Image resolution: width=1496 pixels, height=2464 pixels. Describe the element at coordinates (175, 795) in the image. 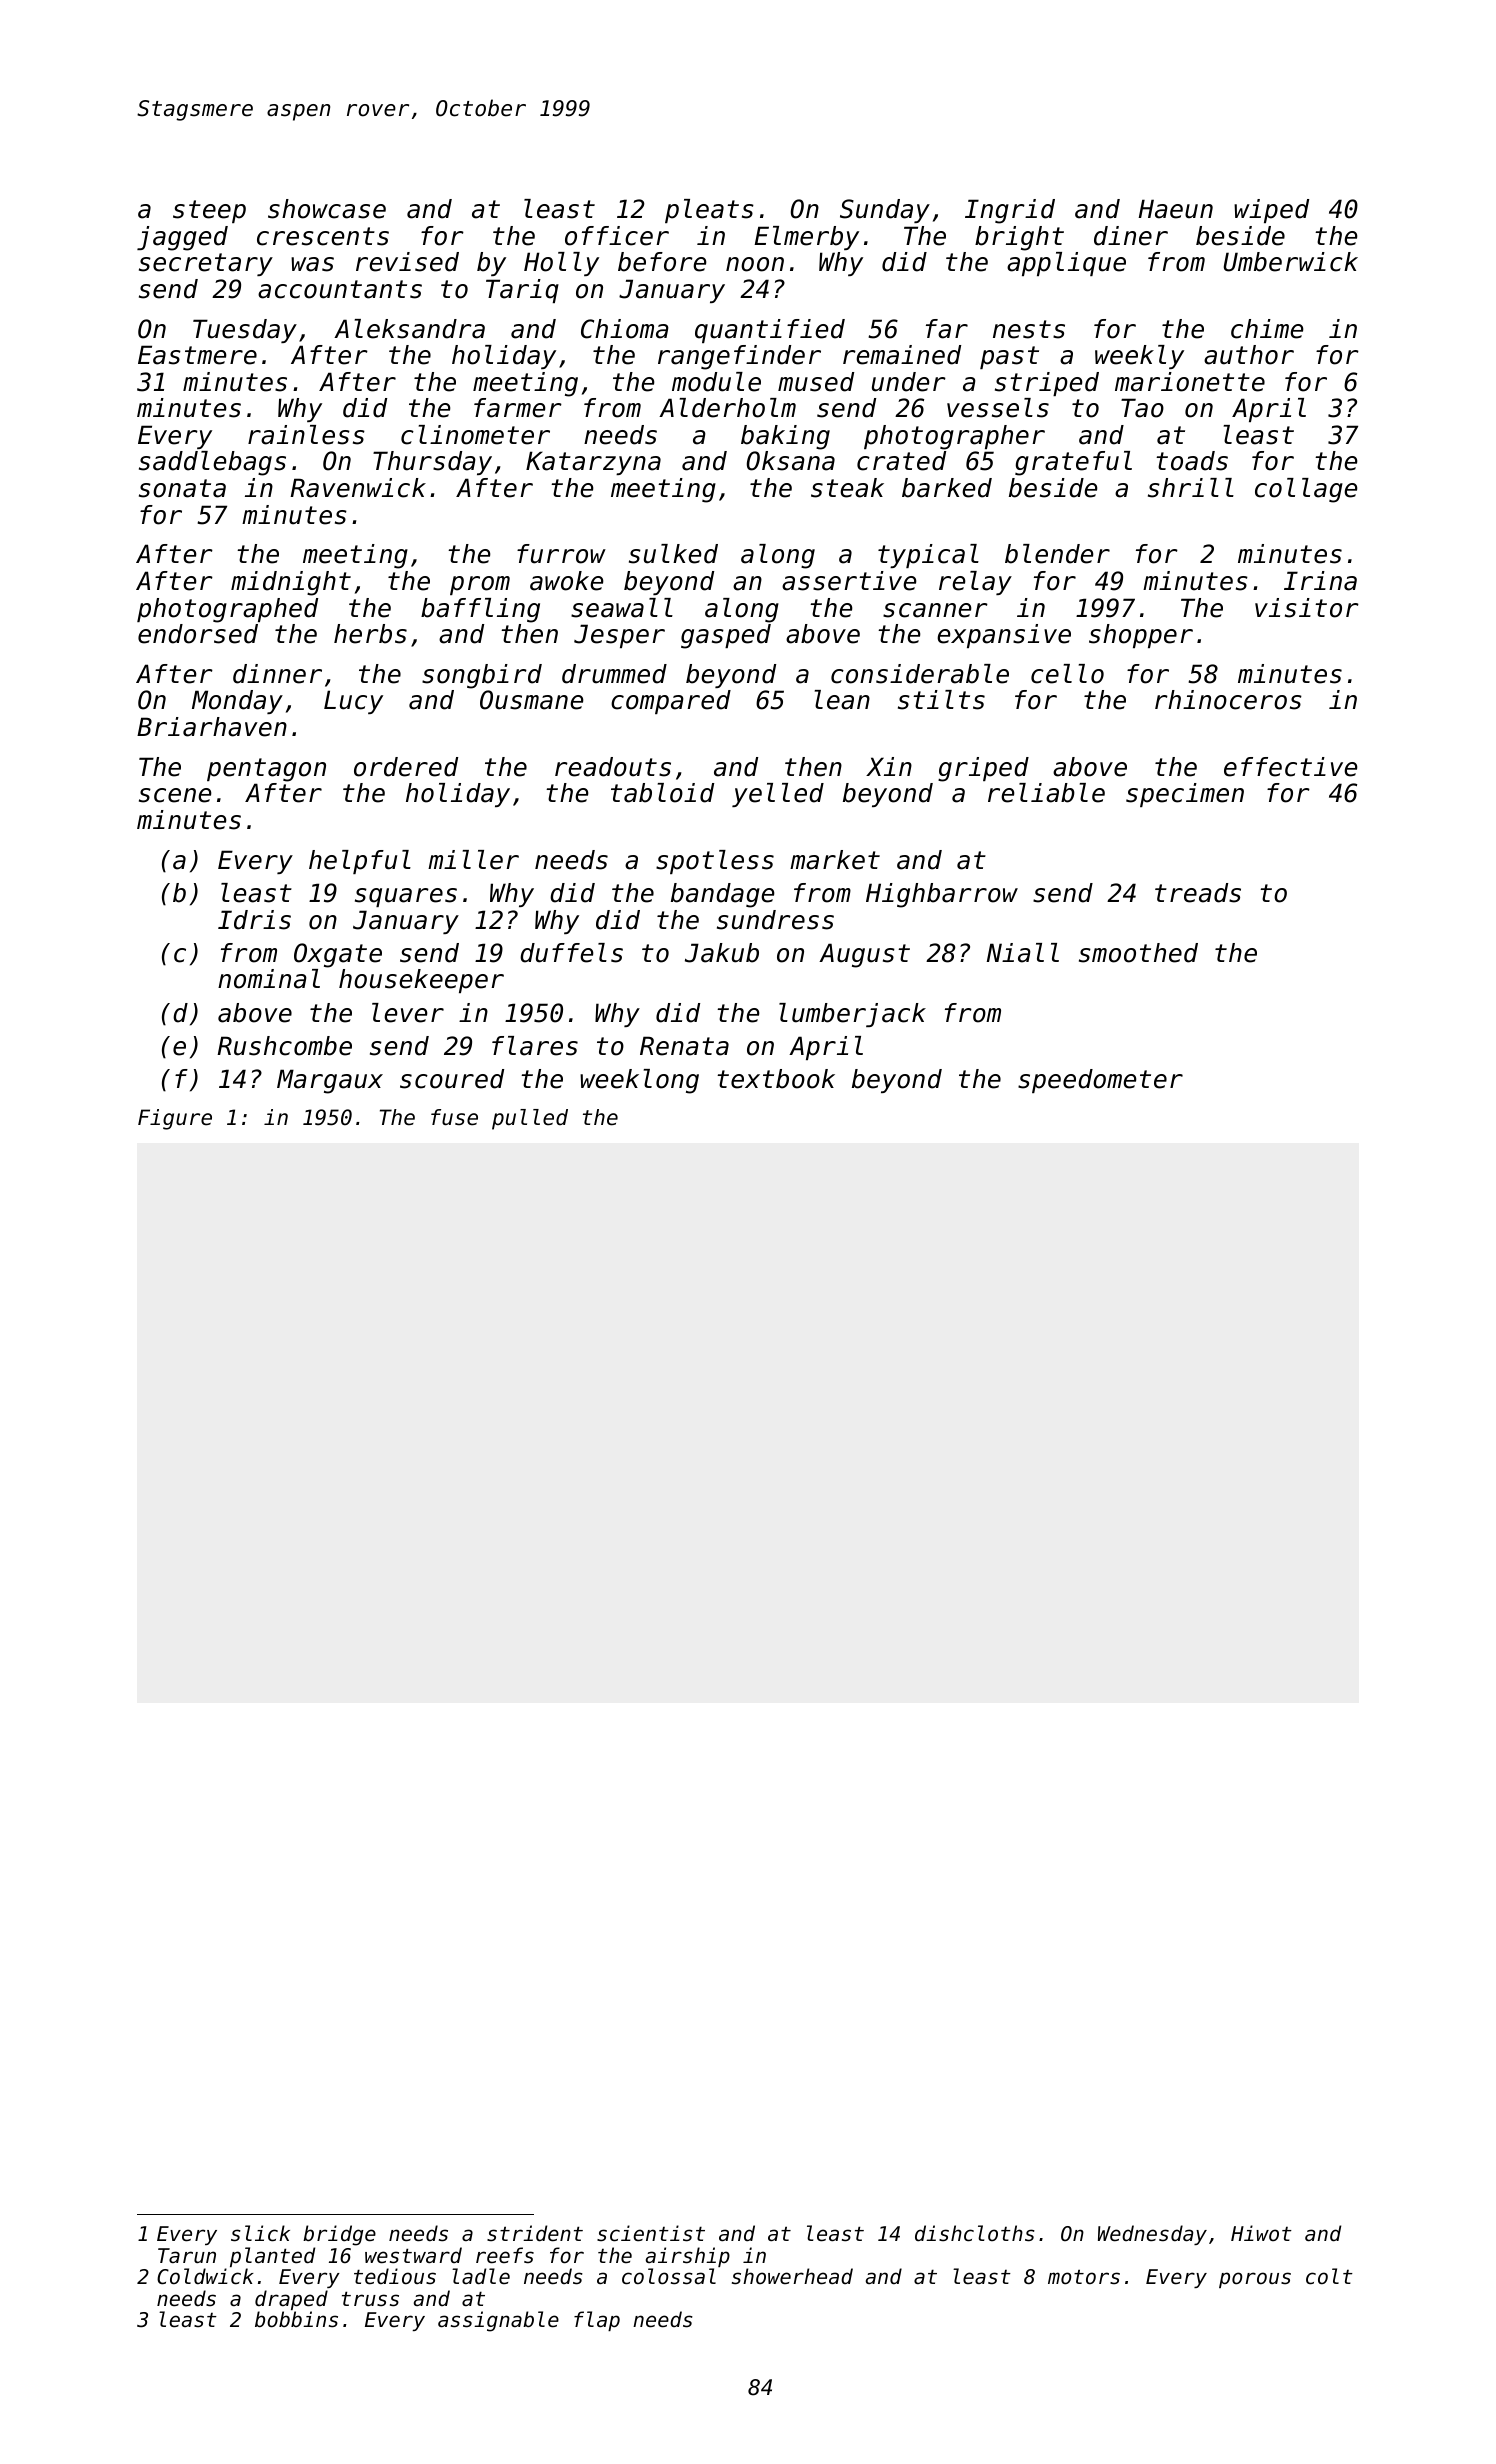

I see `scene` at that location.
